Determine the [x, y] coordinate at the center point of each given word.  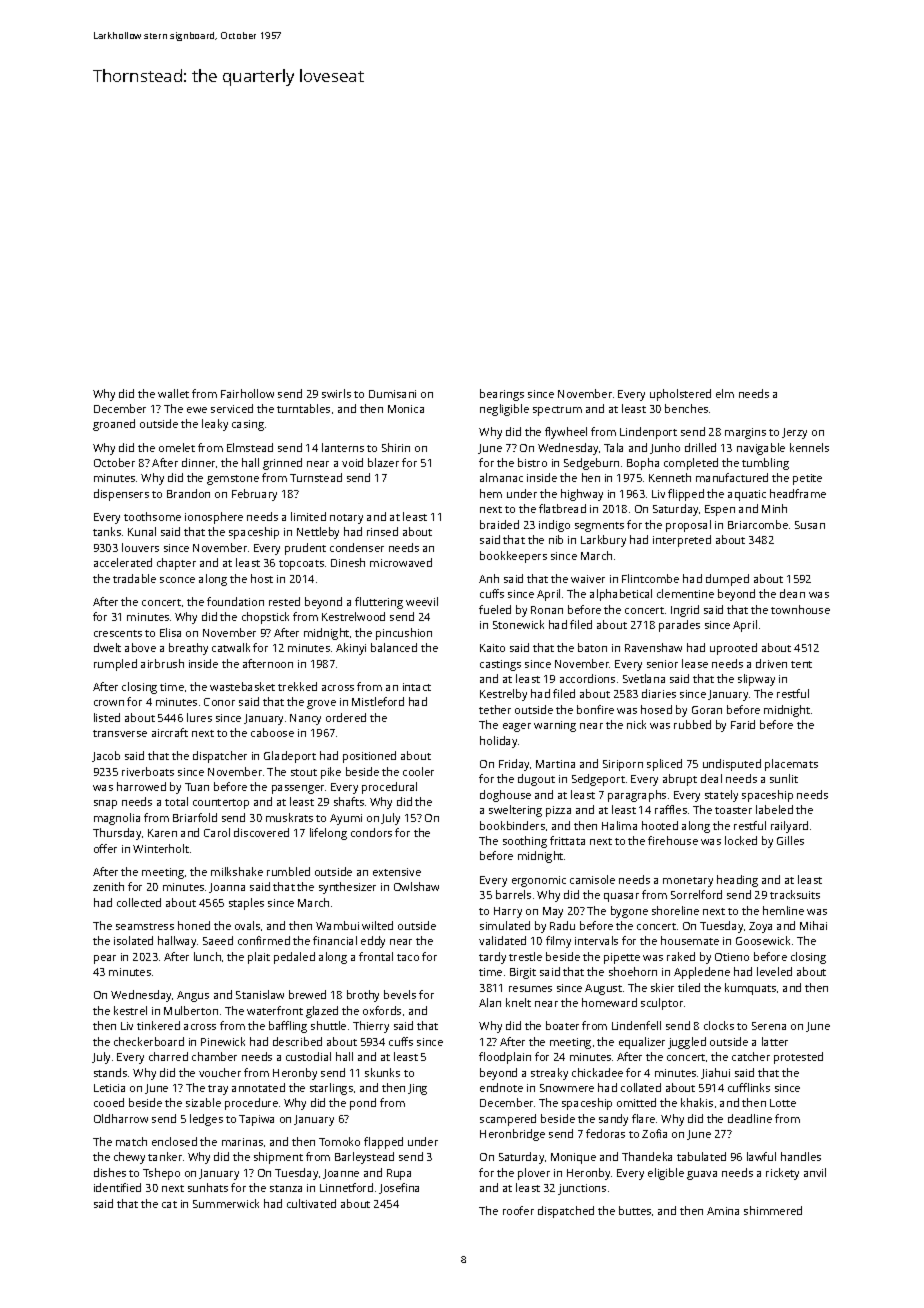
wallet [173, 393]
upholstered [680, 395]
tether [495, 709]
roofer [518, 1210]
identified [117, 1187]
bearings [502, 395]
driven [771, 663]
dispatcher [220, 757]
